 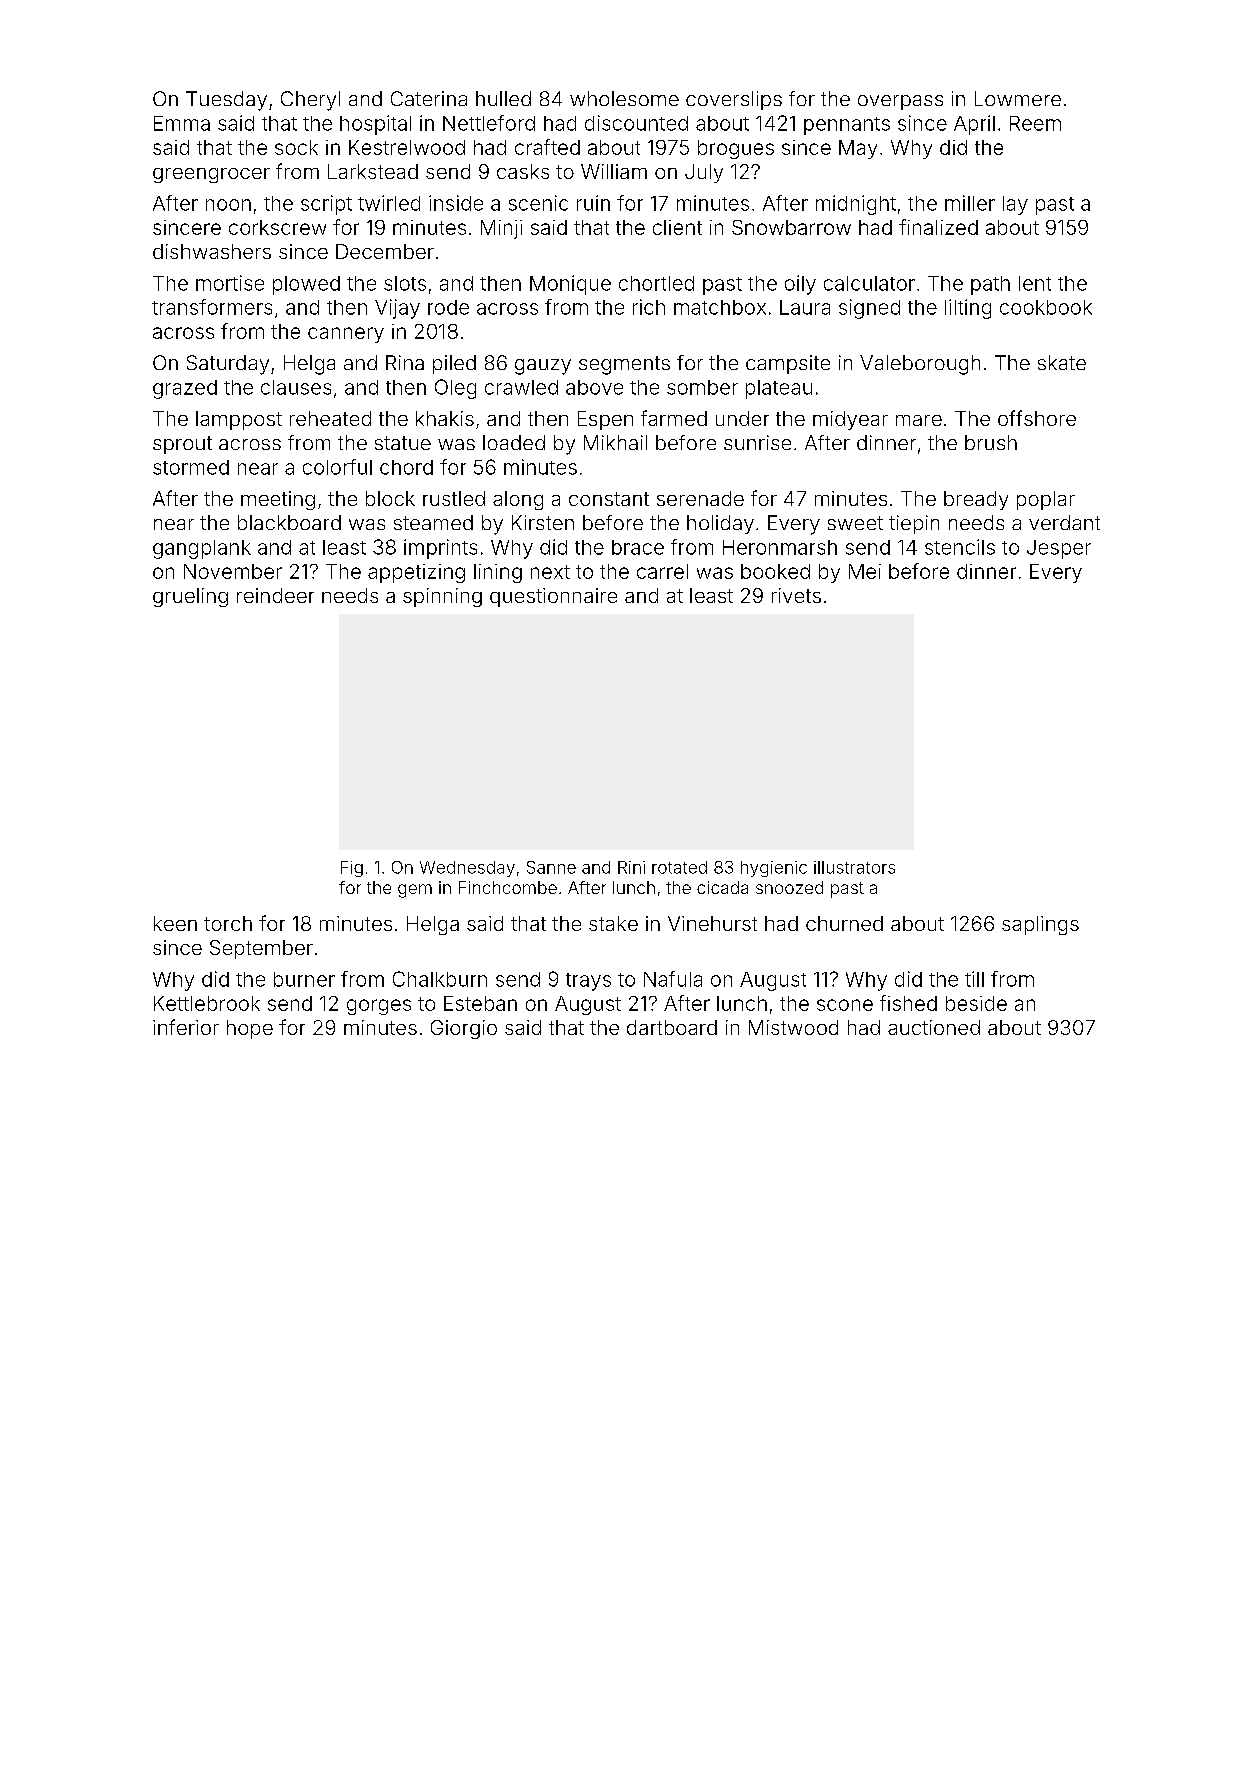 What do you see at coordinates (702, 387) in the screenshot?
I see `somber` at bounding box center [702, 387].
